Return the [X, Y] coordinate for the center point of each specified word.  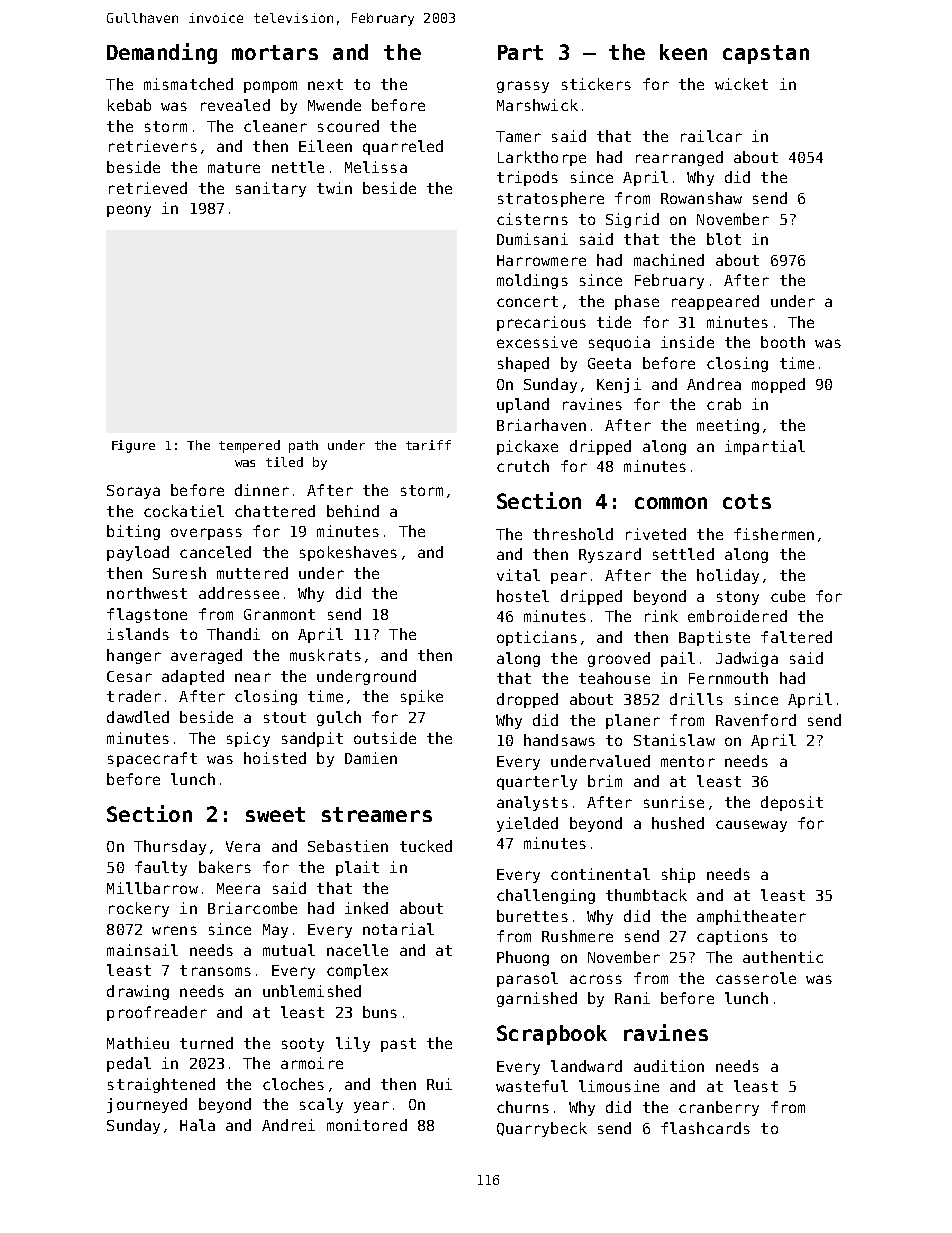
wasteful [532, 1086]
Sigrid [632, 220]
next [325, 84]
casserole [756, 978]
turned [206, 1043]
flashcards [705, 1128]
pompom [270, 87]
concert [527, 301]
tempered [249, 446]
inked [366, 908]
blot [724, 239]
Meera [238, 888]
